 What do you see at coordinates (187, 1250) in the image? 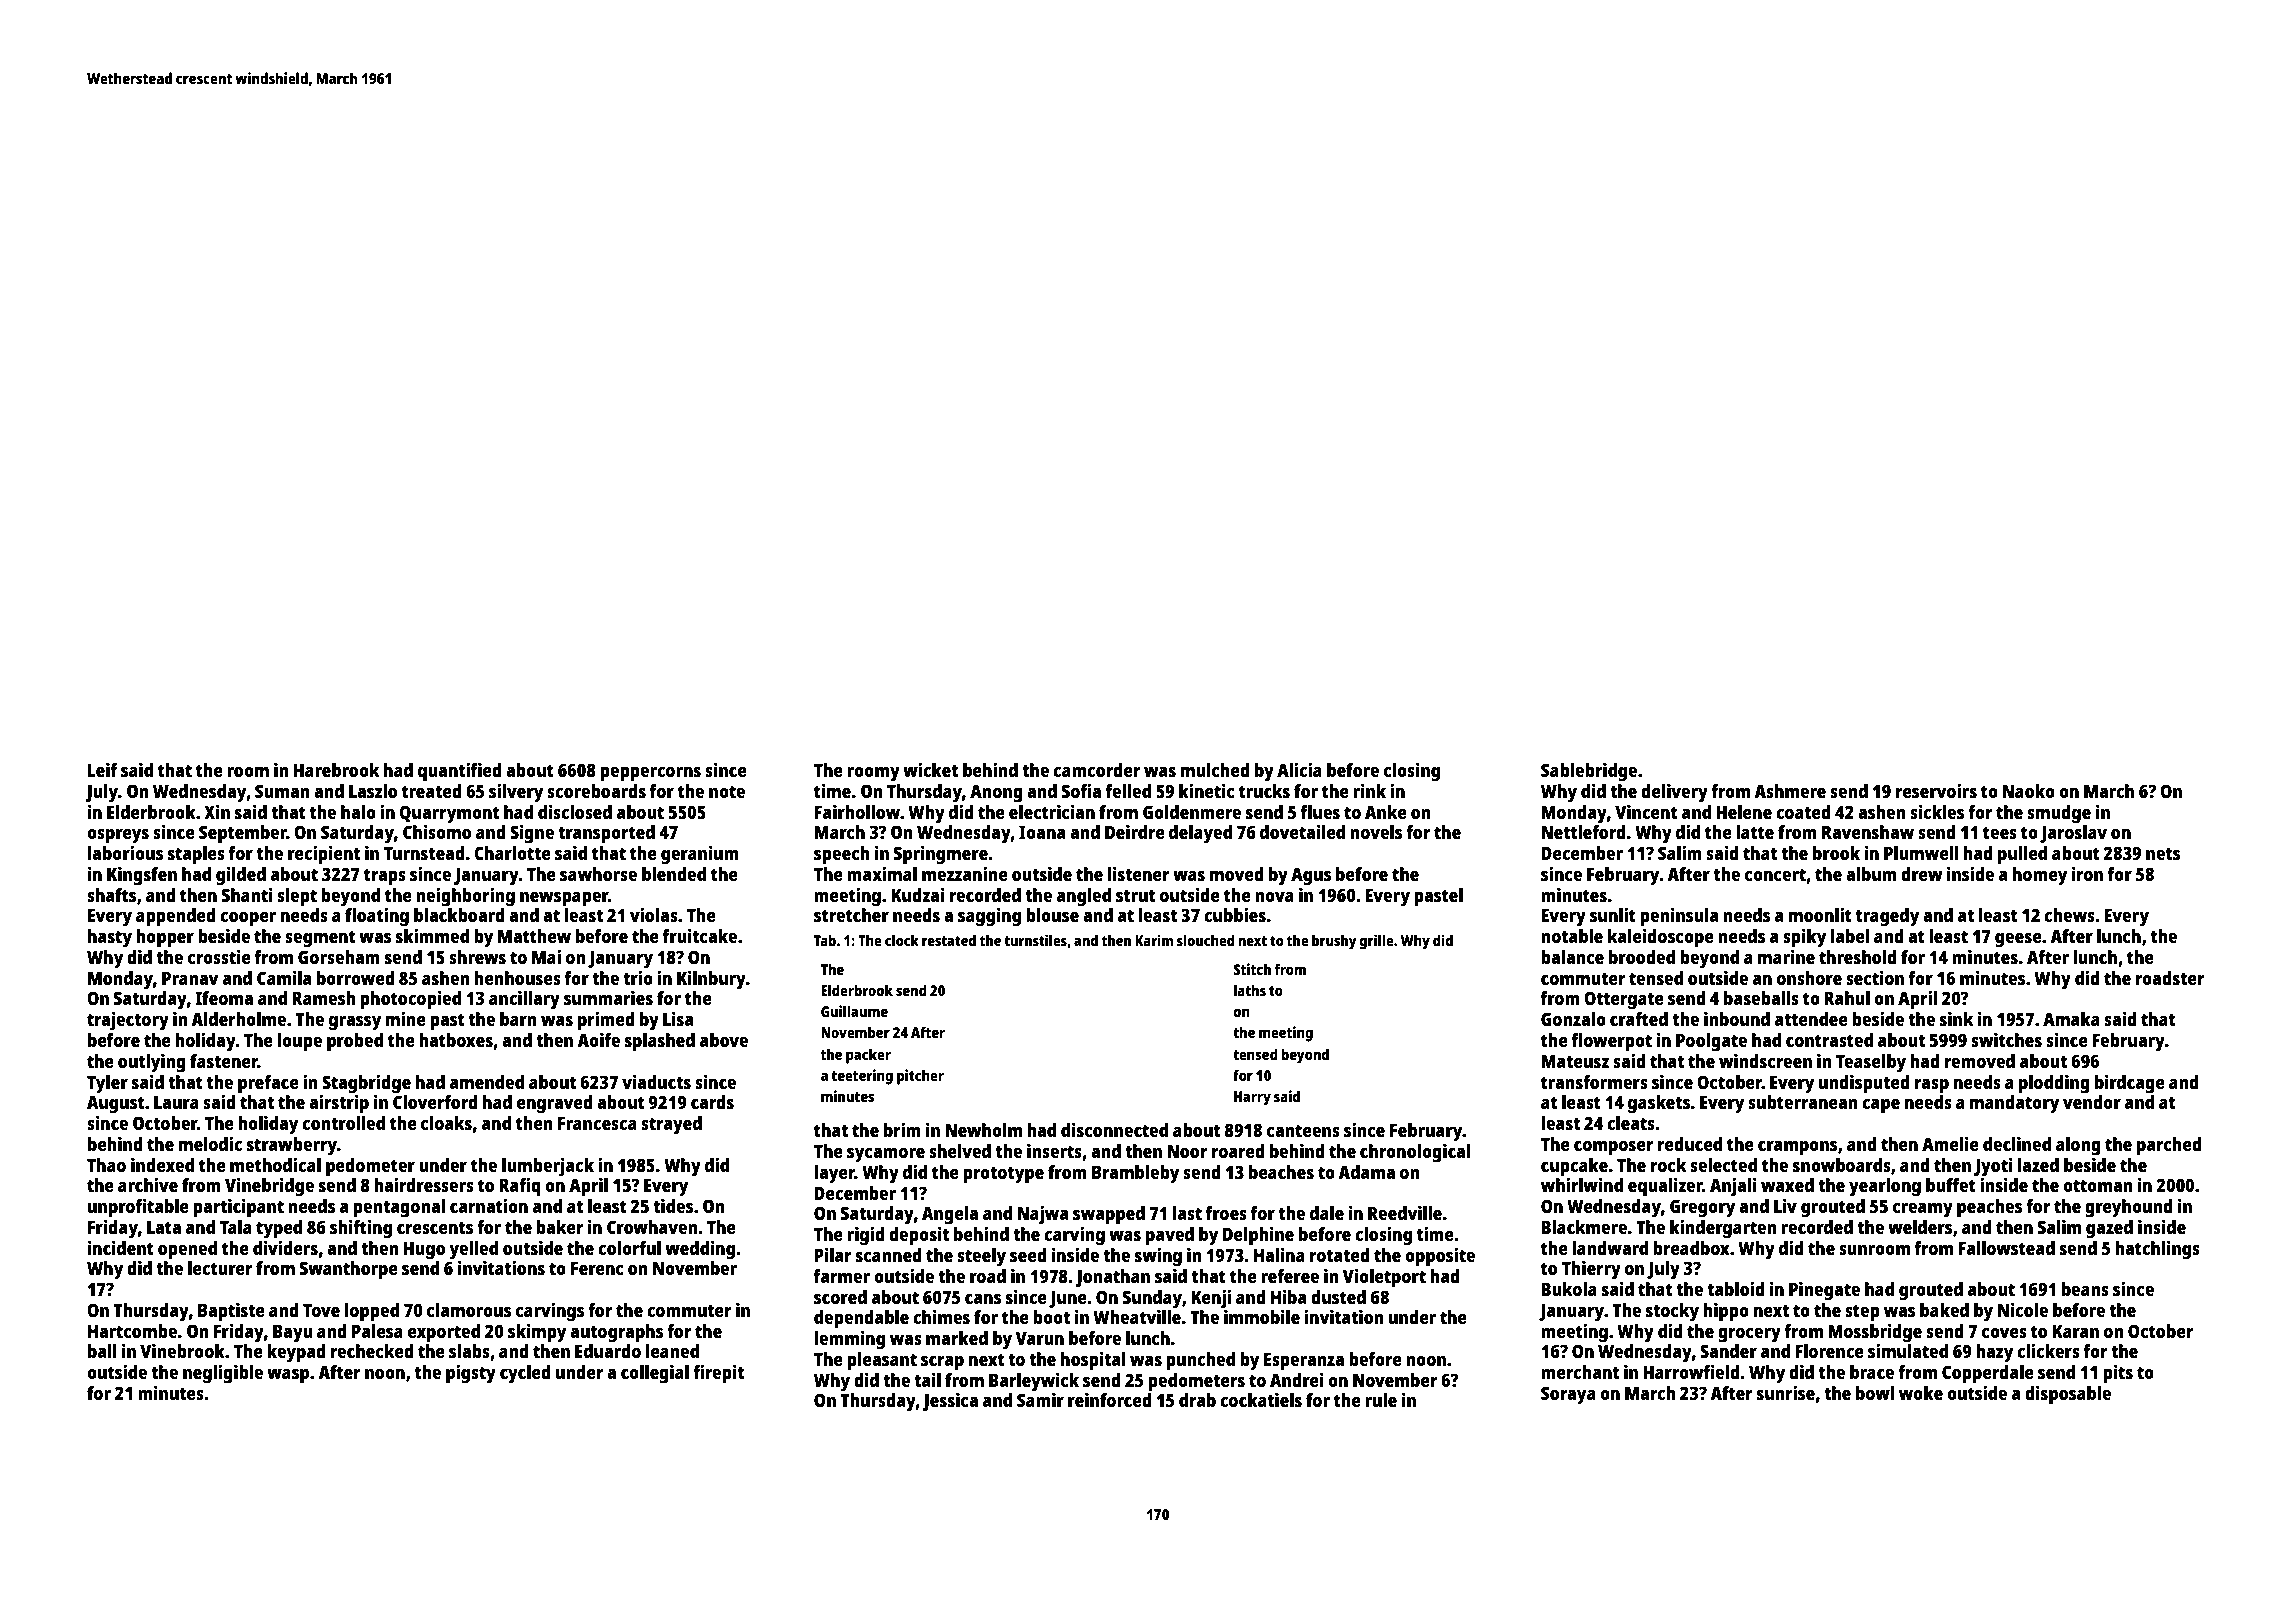
I see `opened` at bounding box center [187, 1250].
